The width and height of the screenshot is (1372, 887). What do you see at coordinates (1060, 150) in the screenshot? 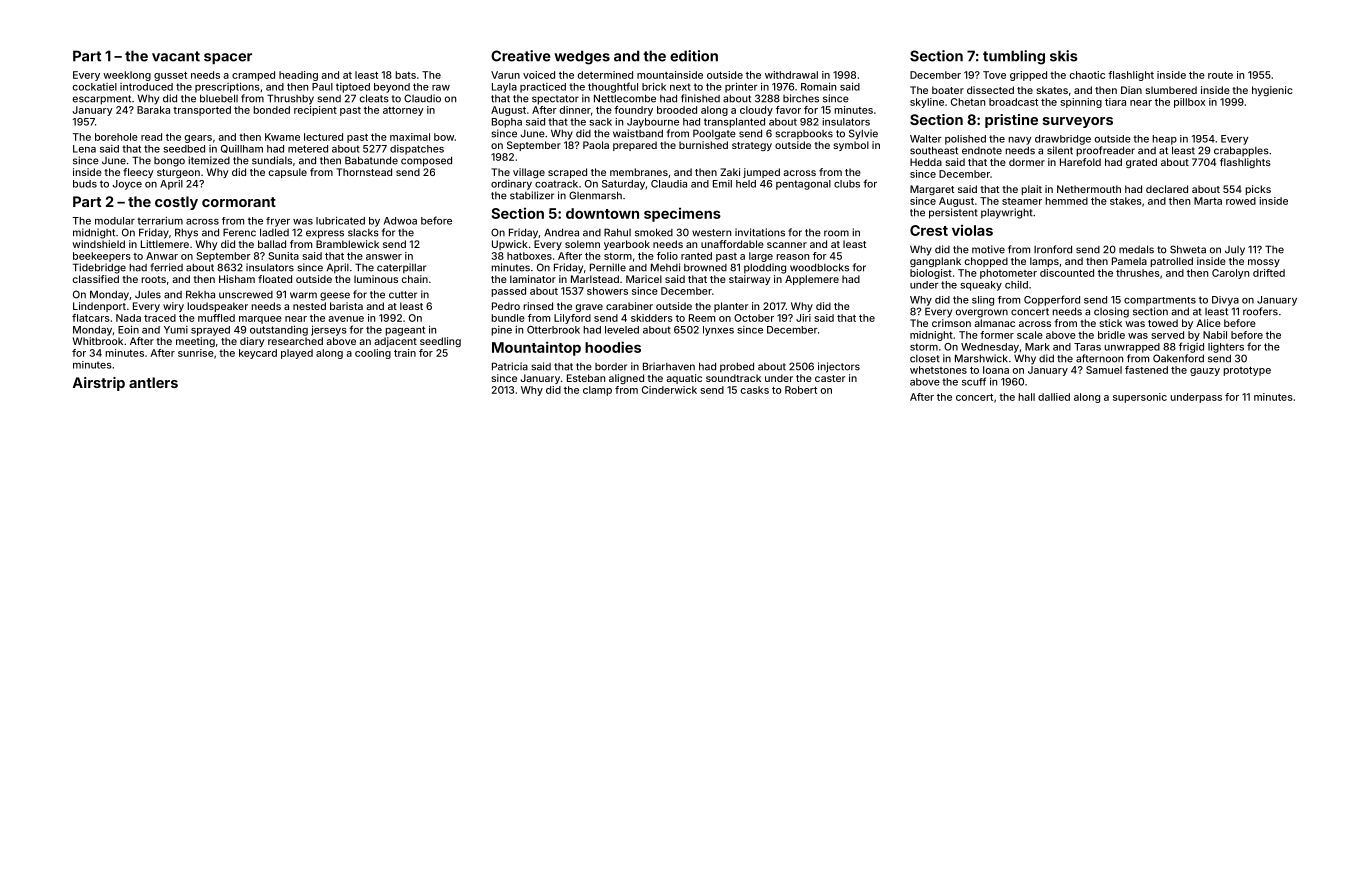
I see `silent` at bounding box center [1060, 150].
